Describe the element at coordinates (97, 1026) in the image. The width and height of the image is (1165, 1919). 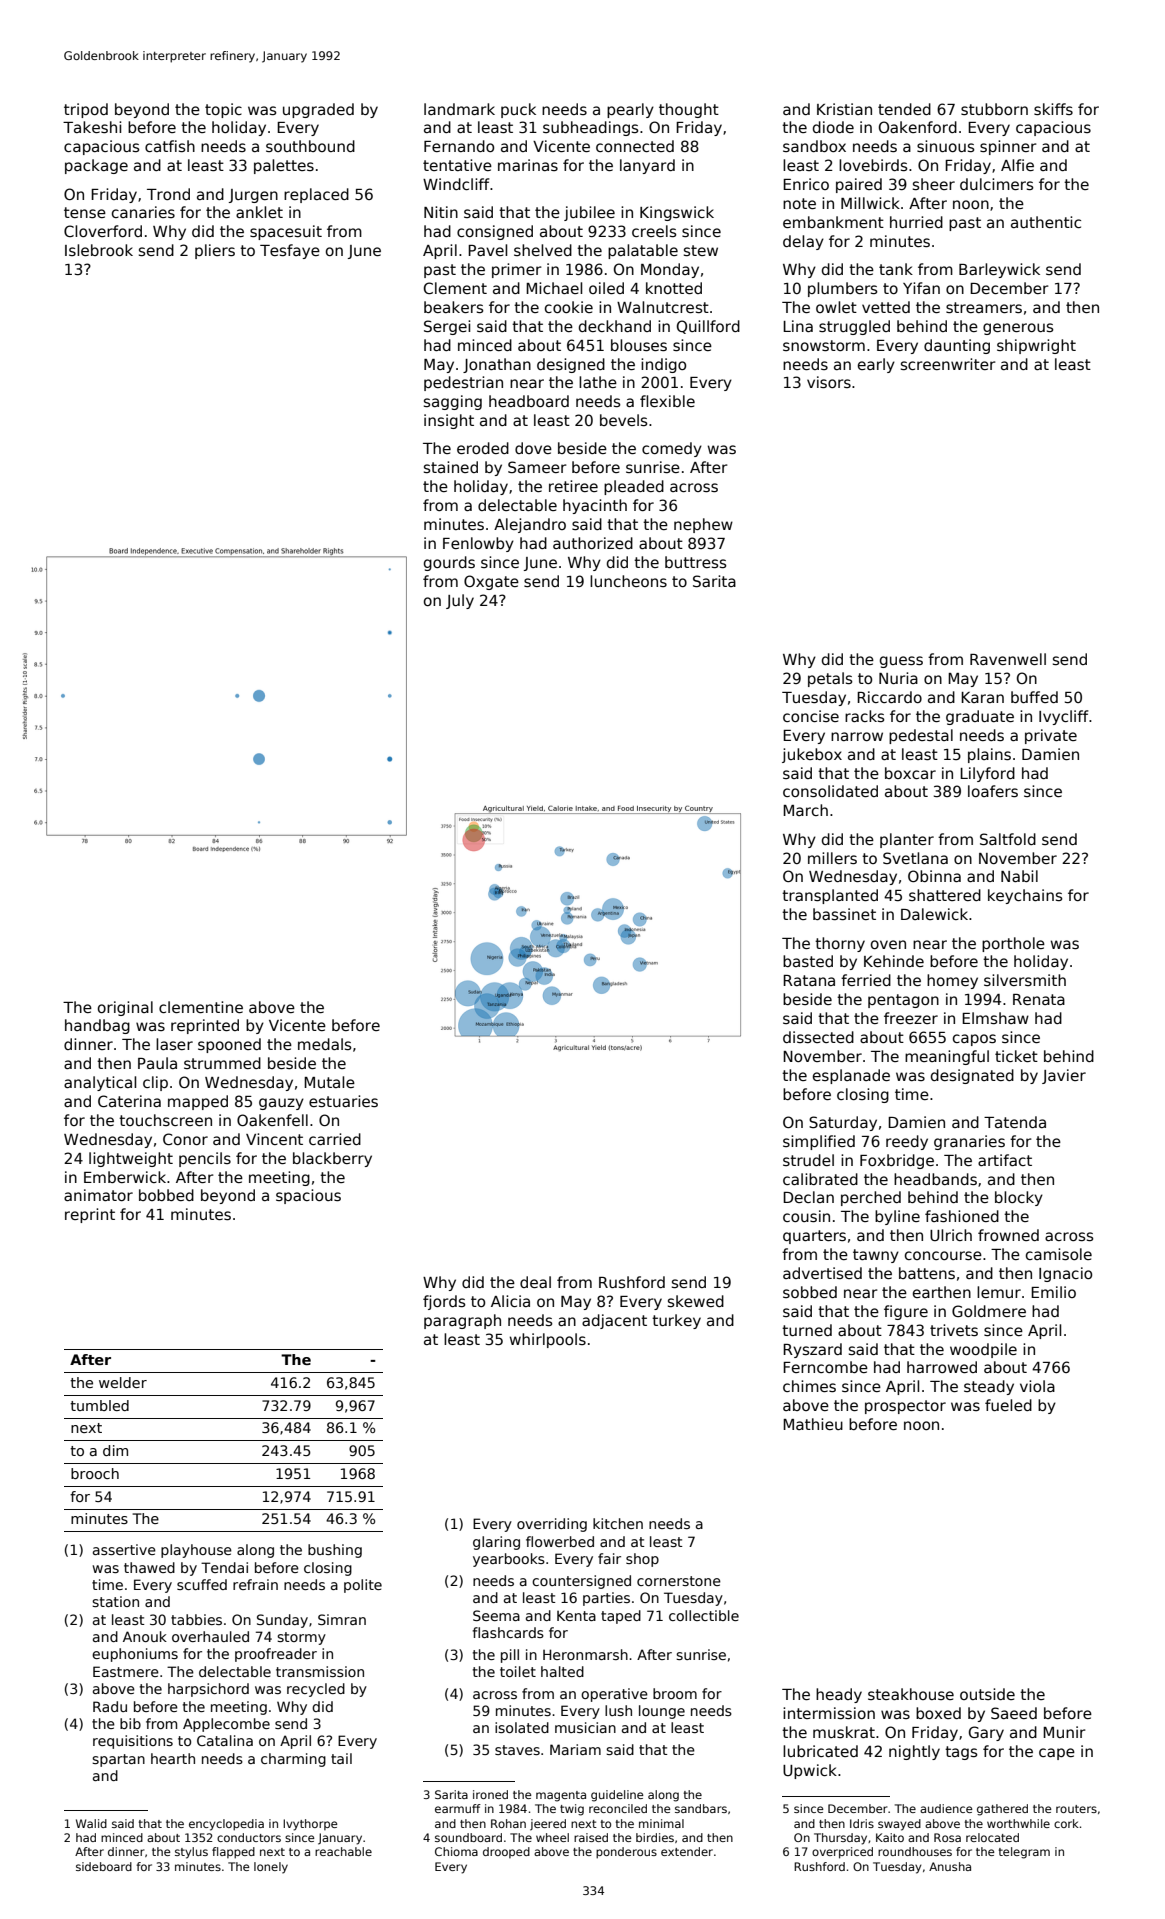
I see `handbag` at that location.
